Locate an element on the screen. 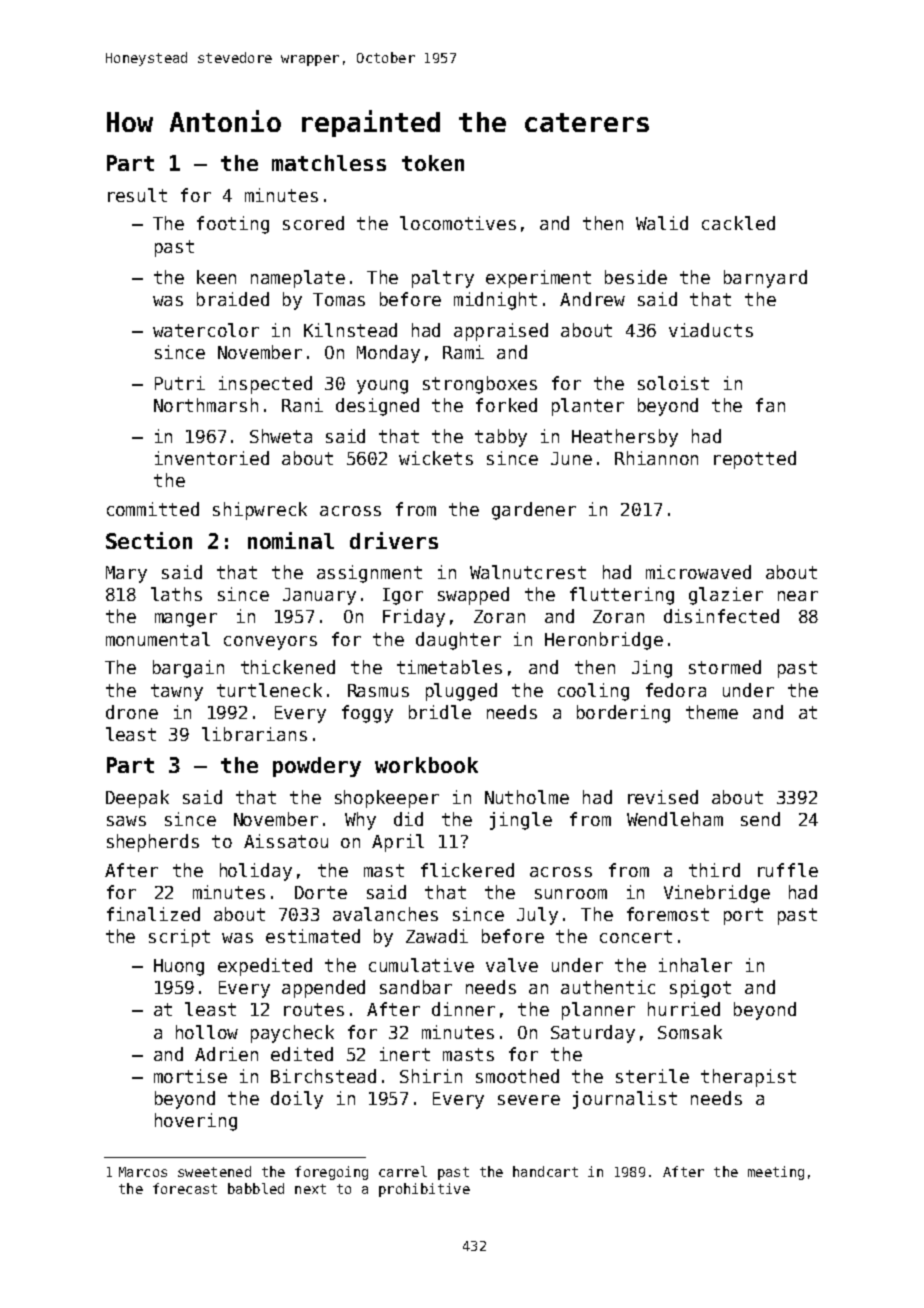 The image size is (924, 1308). wickets is located at coordinates (436, 458).
